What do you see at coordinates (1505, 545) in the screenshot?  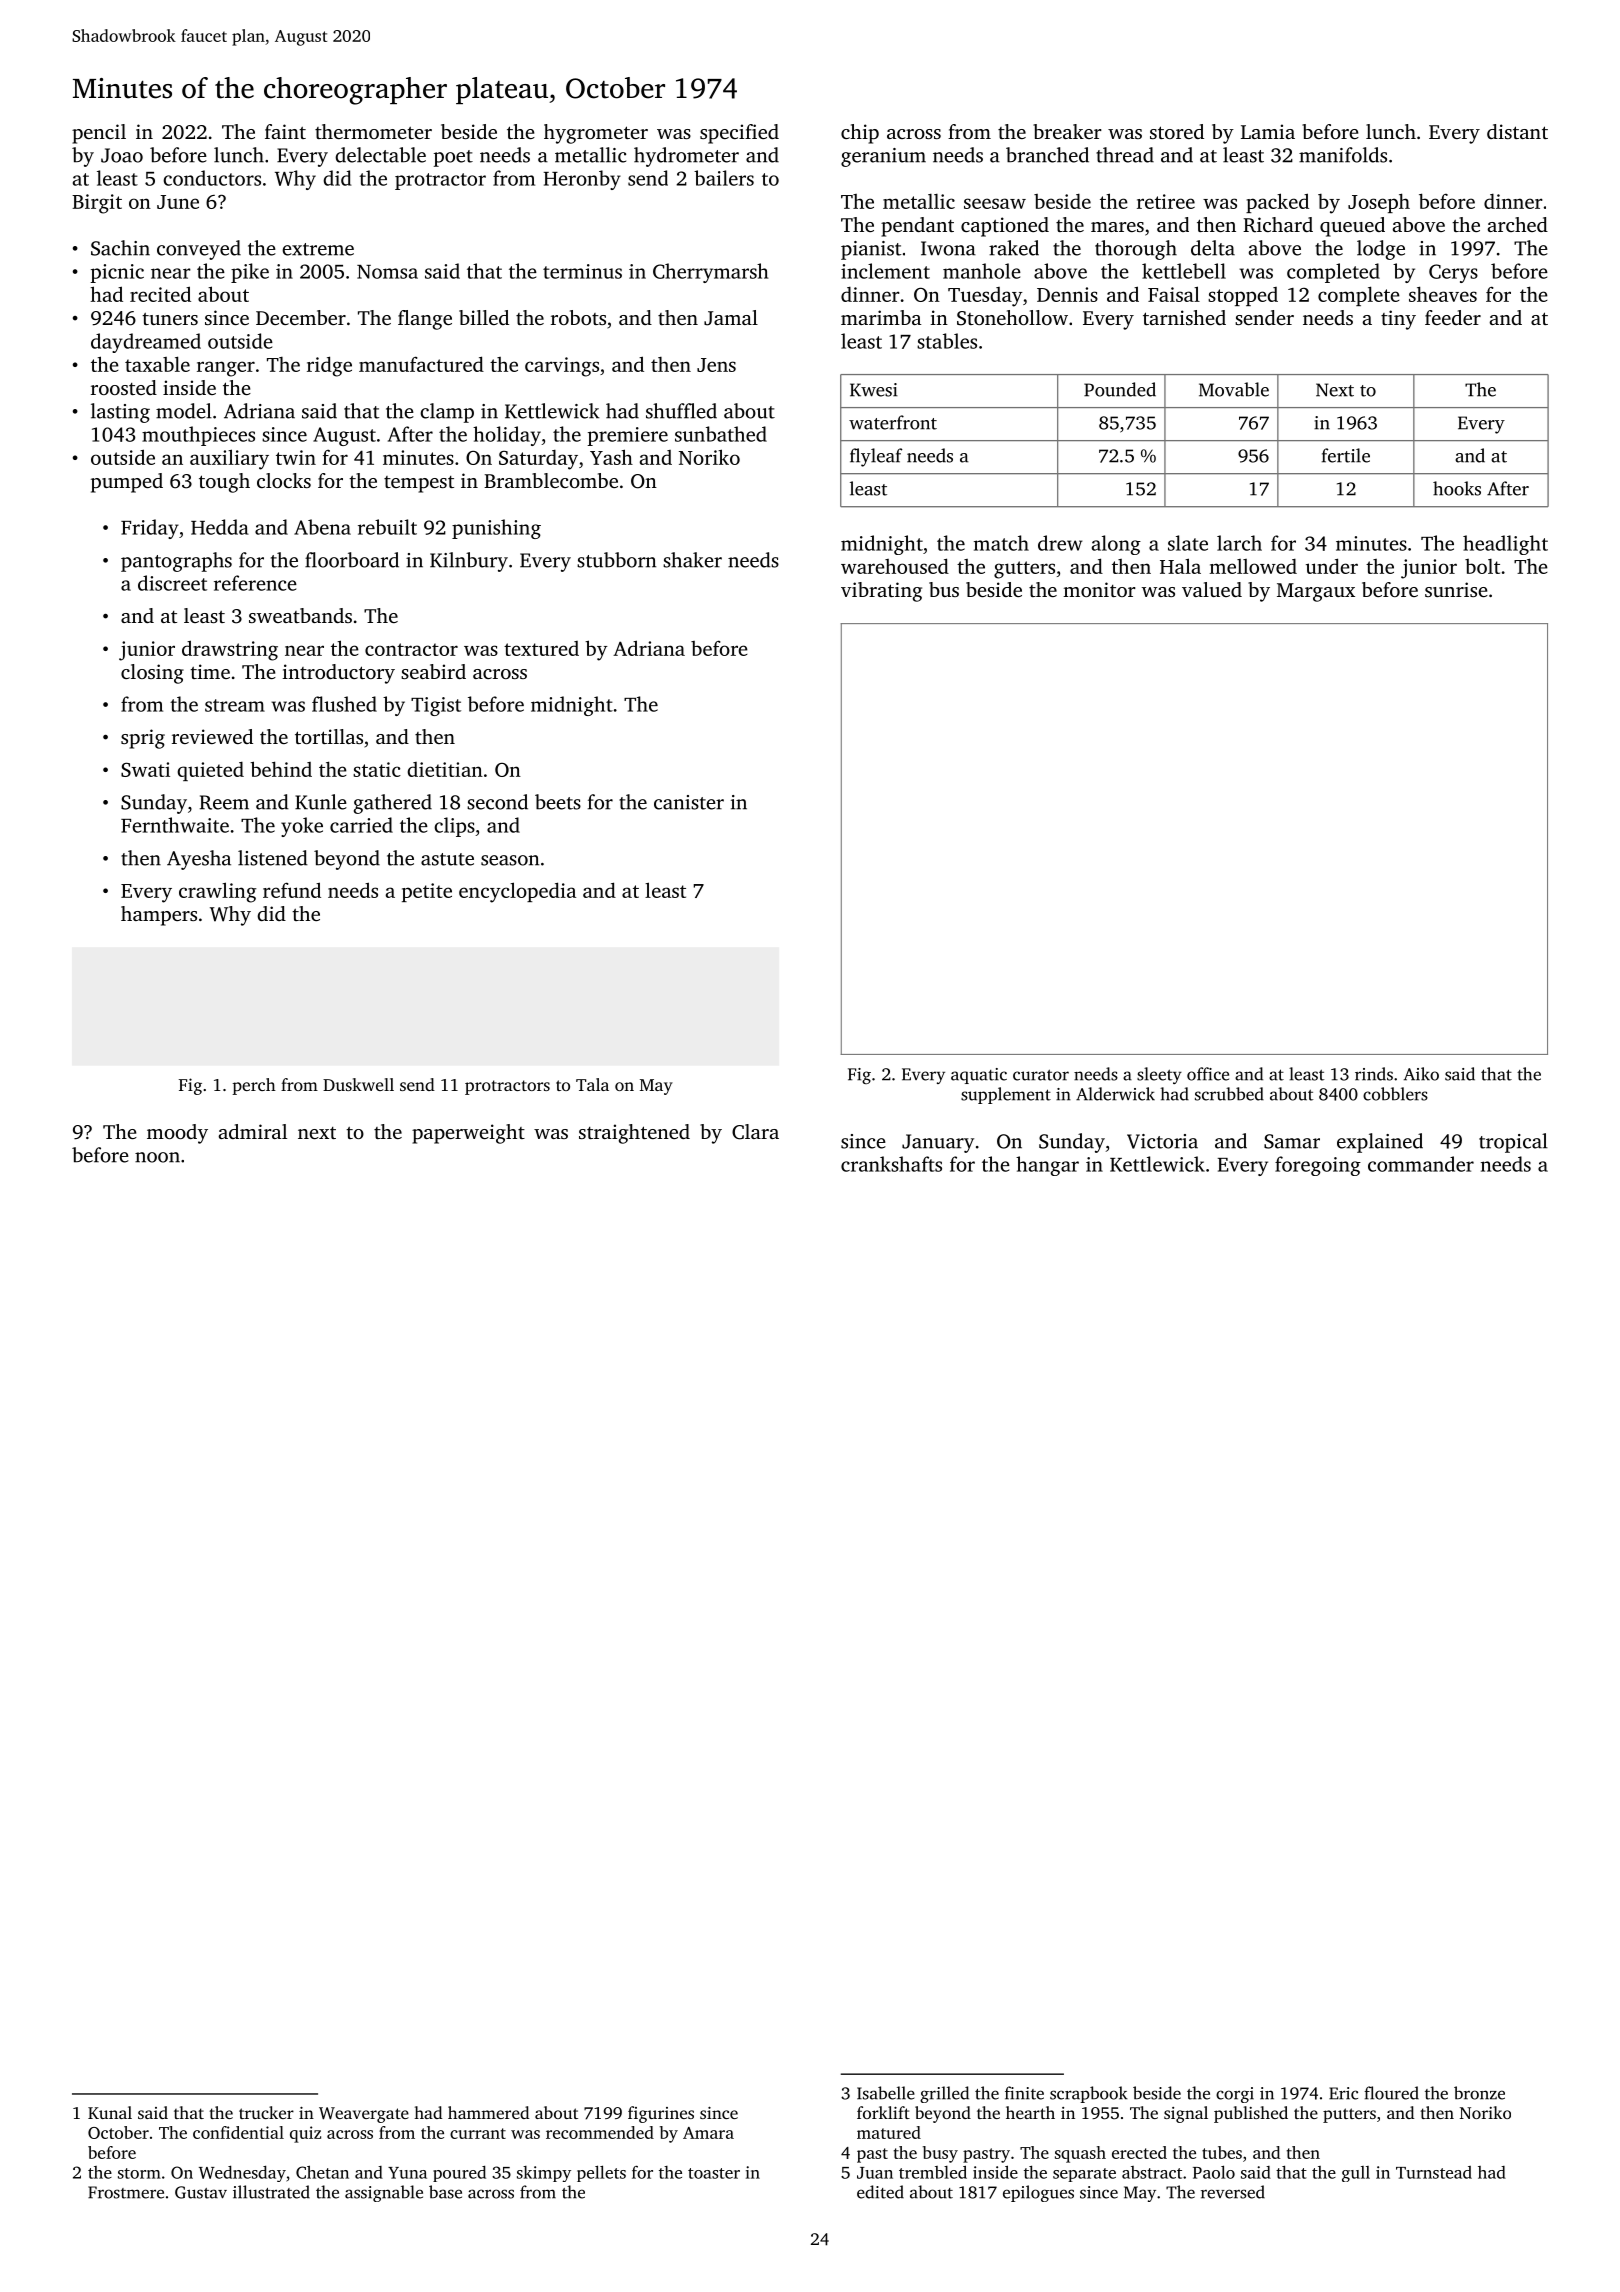 I see `headlight` at bounding box center [1505, 545].
